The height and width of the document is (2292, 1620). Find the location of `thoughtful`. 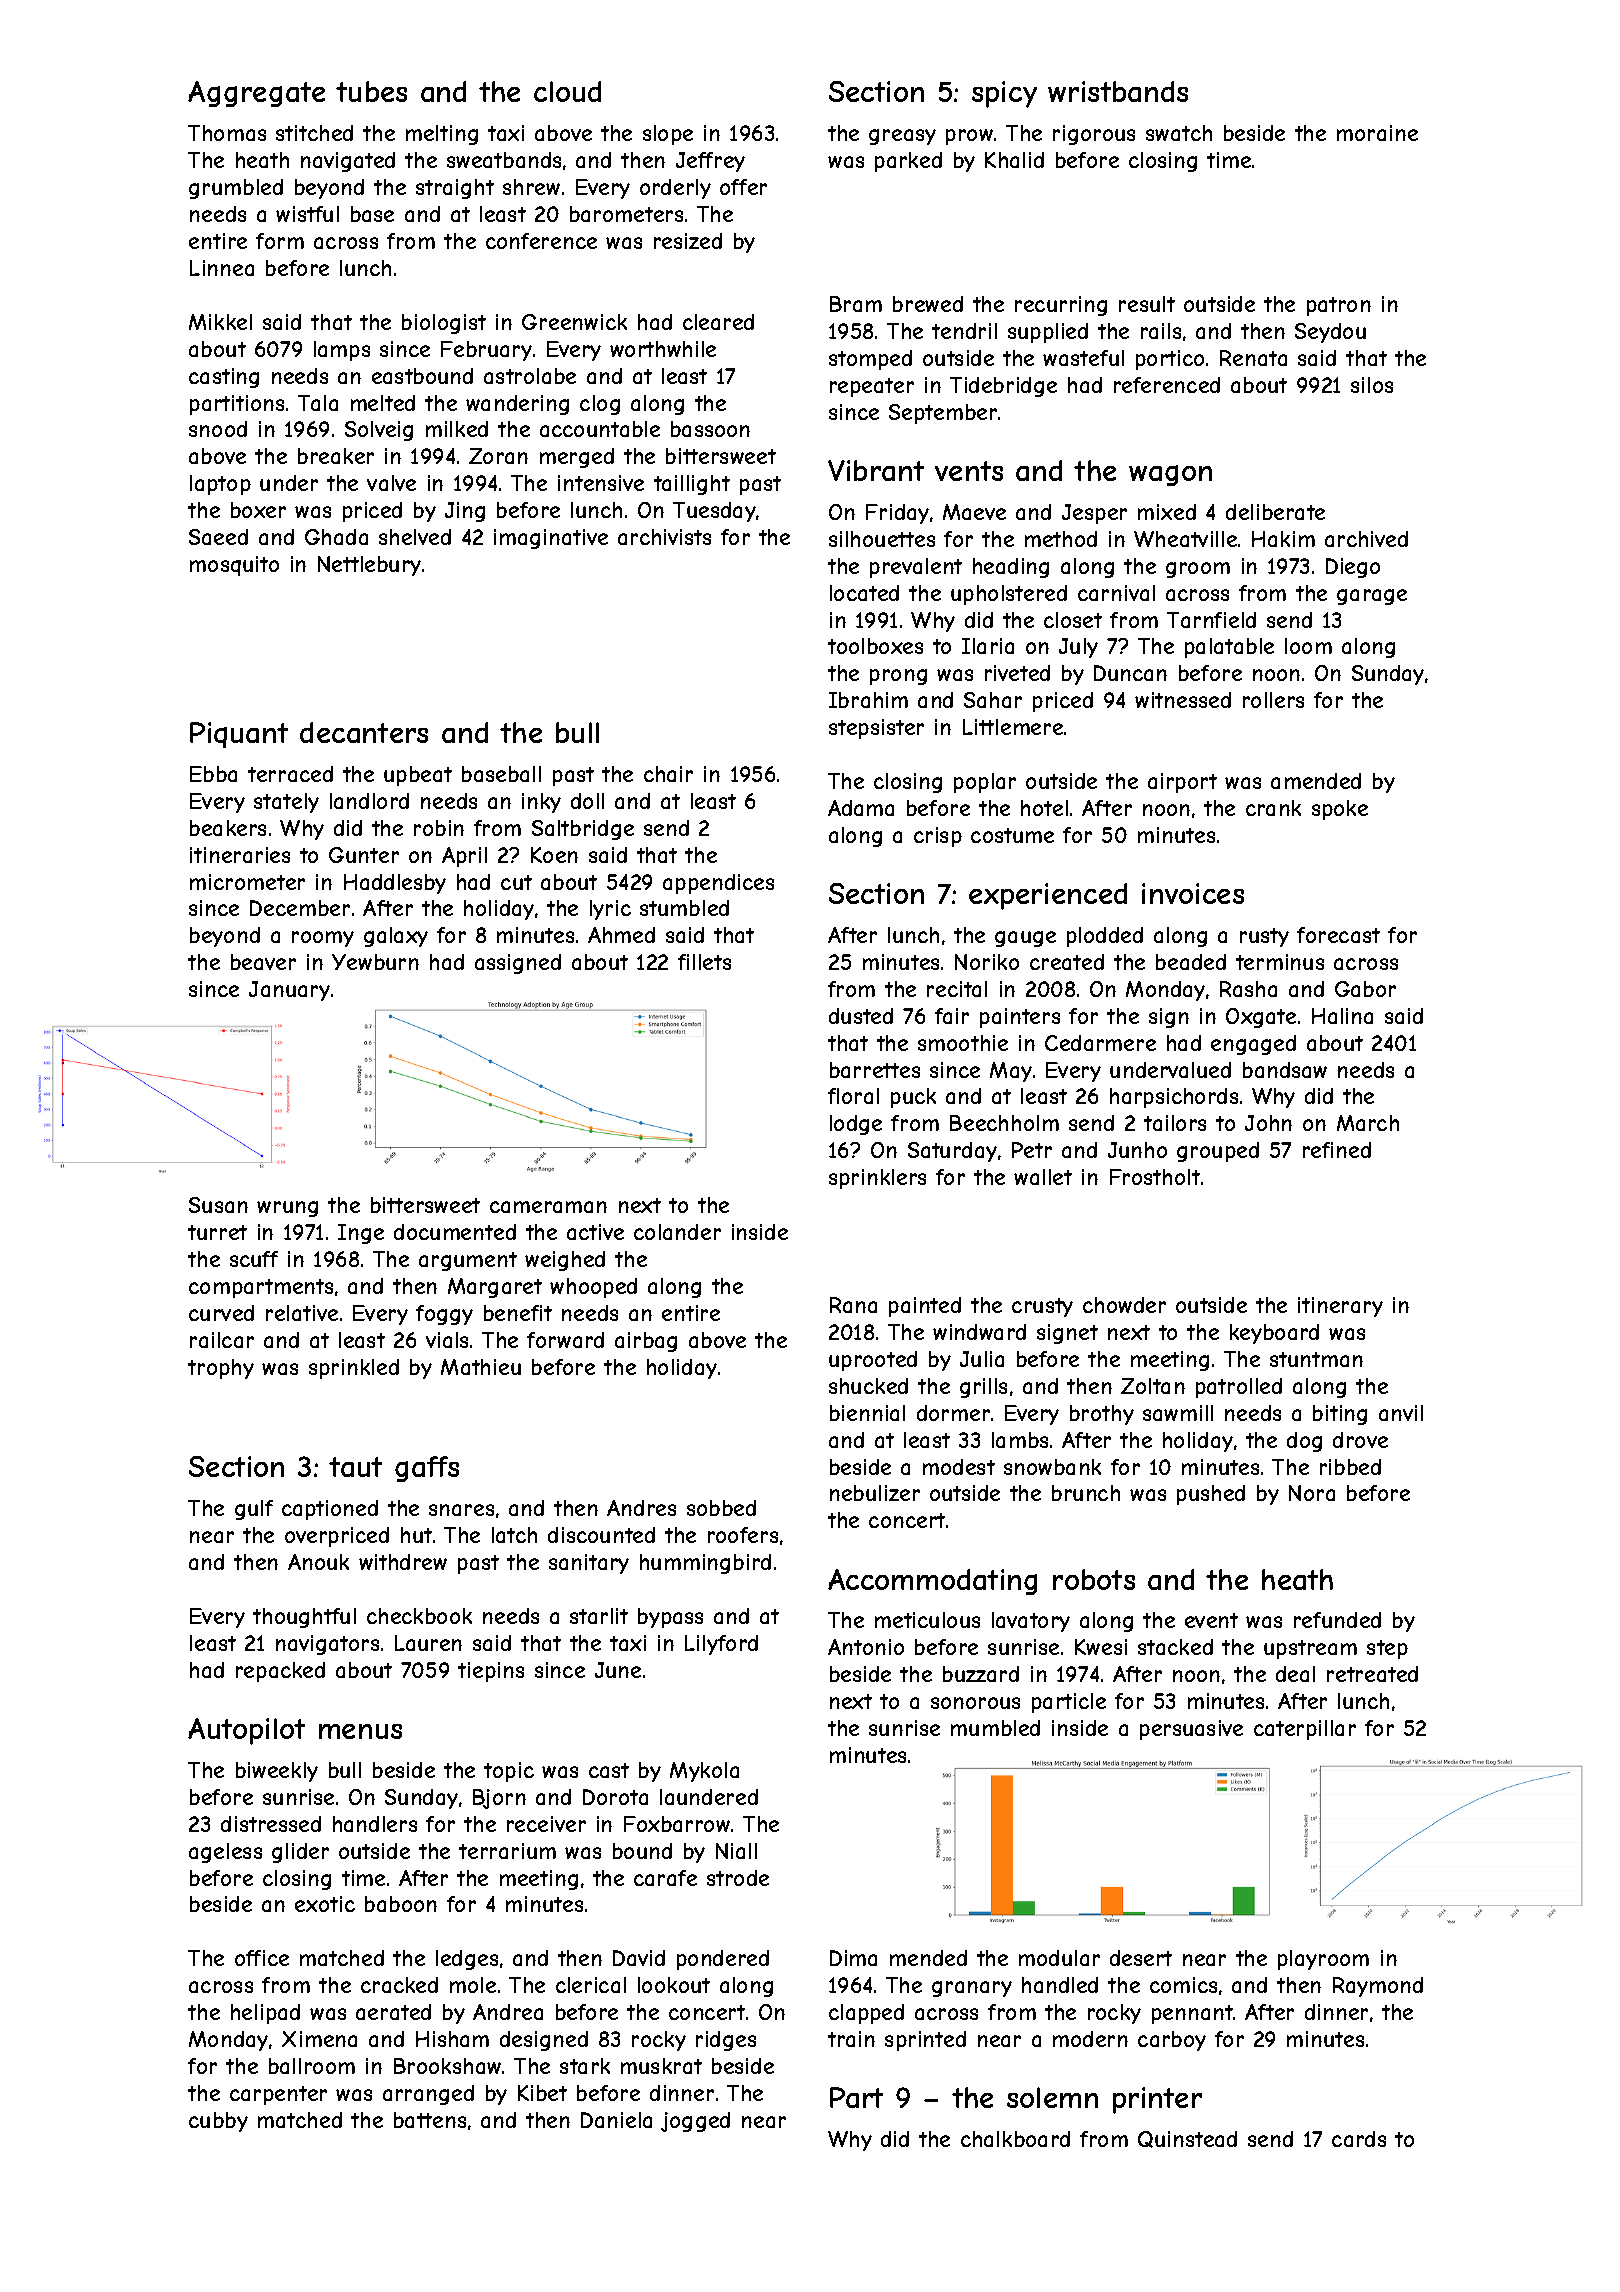

thoughtful is located at coordinates (304, 1618).
